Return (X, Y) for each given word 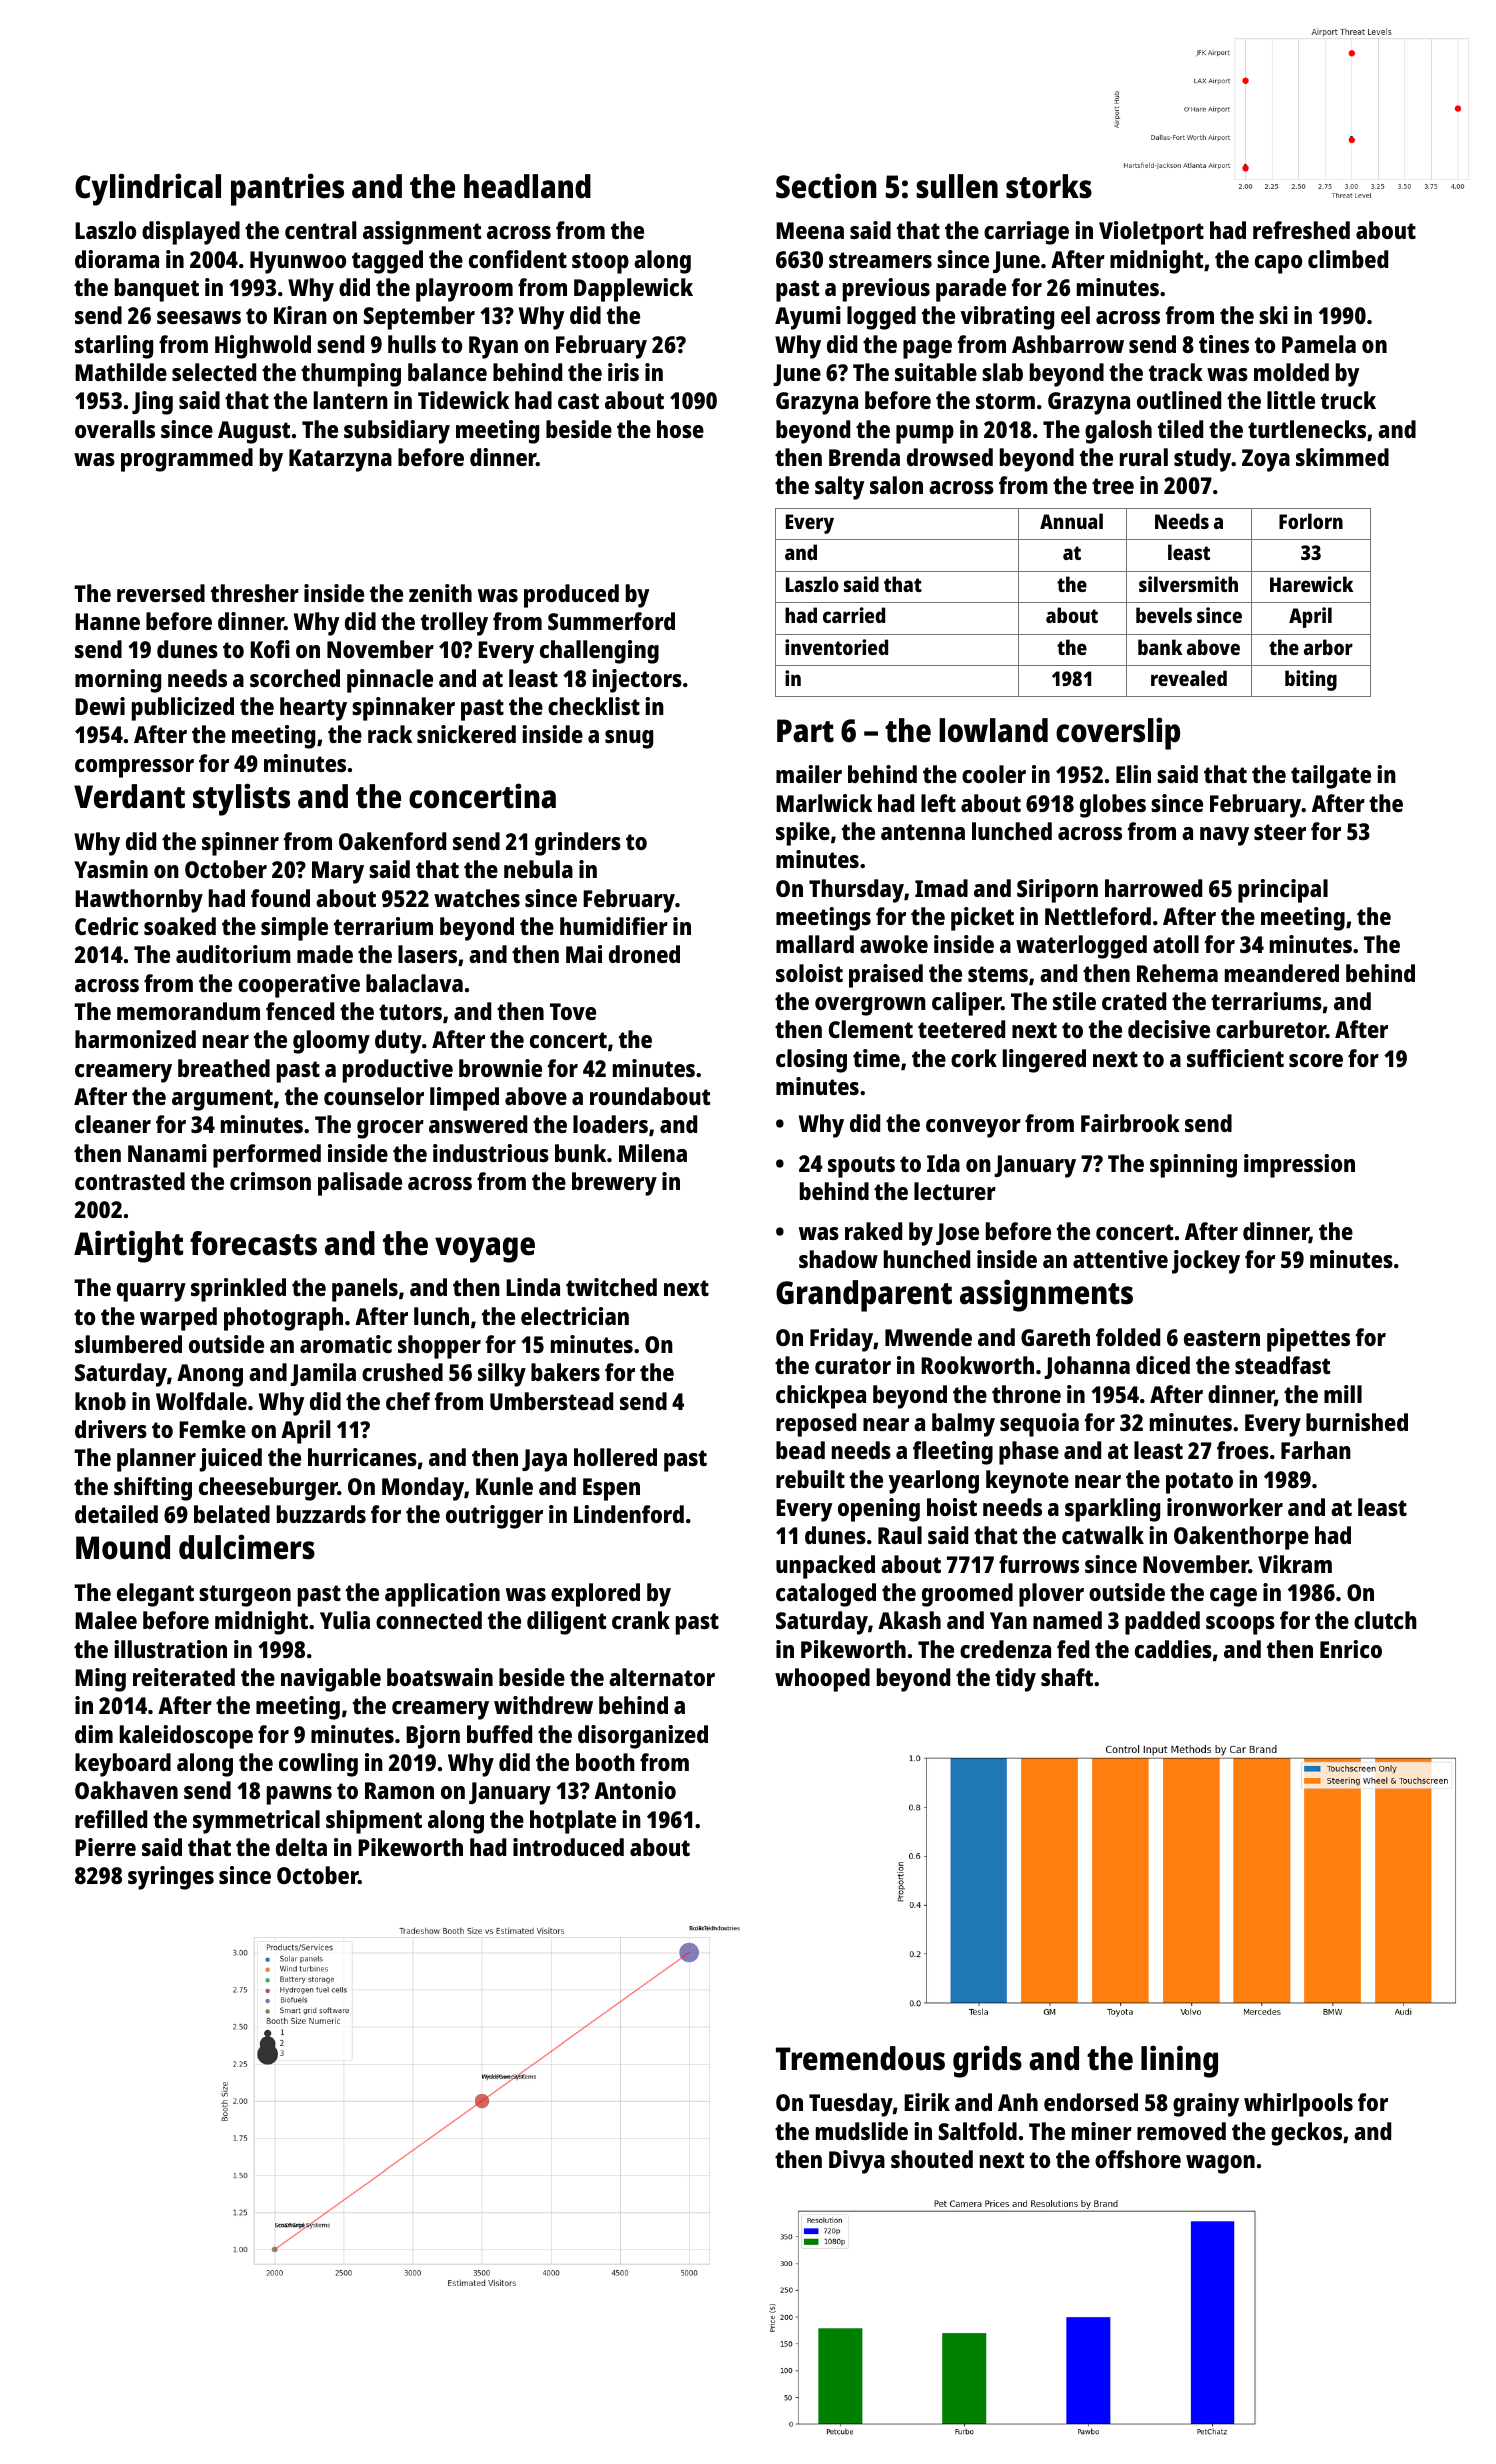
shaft (1067, 1677)
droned (644, 954)
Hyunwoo (298, 262)
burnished (1357, 1422)
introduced (568, 1847)
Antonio (635, 1790)
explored (595, 1595)
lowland (993, 730)
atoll (1176, 944)
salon (896, 485)
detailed (116, 1514)
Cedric (107, 926)
